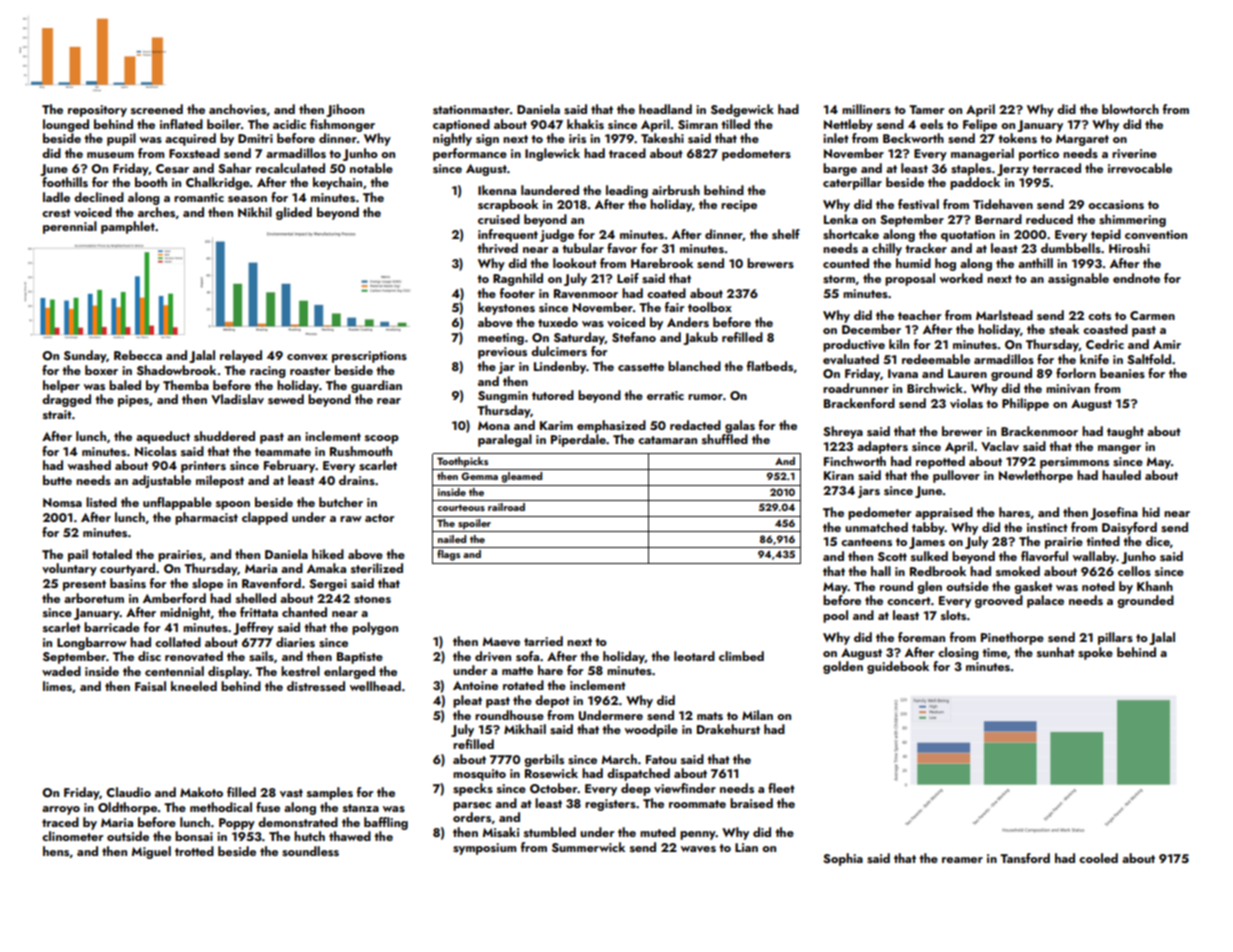 The image size is (1233, 952). Describe the element at coordinates (62, 502) in the screenshot. I see `Nomsa` at that location.
